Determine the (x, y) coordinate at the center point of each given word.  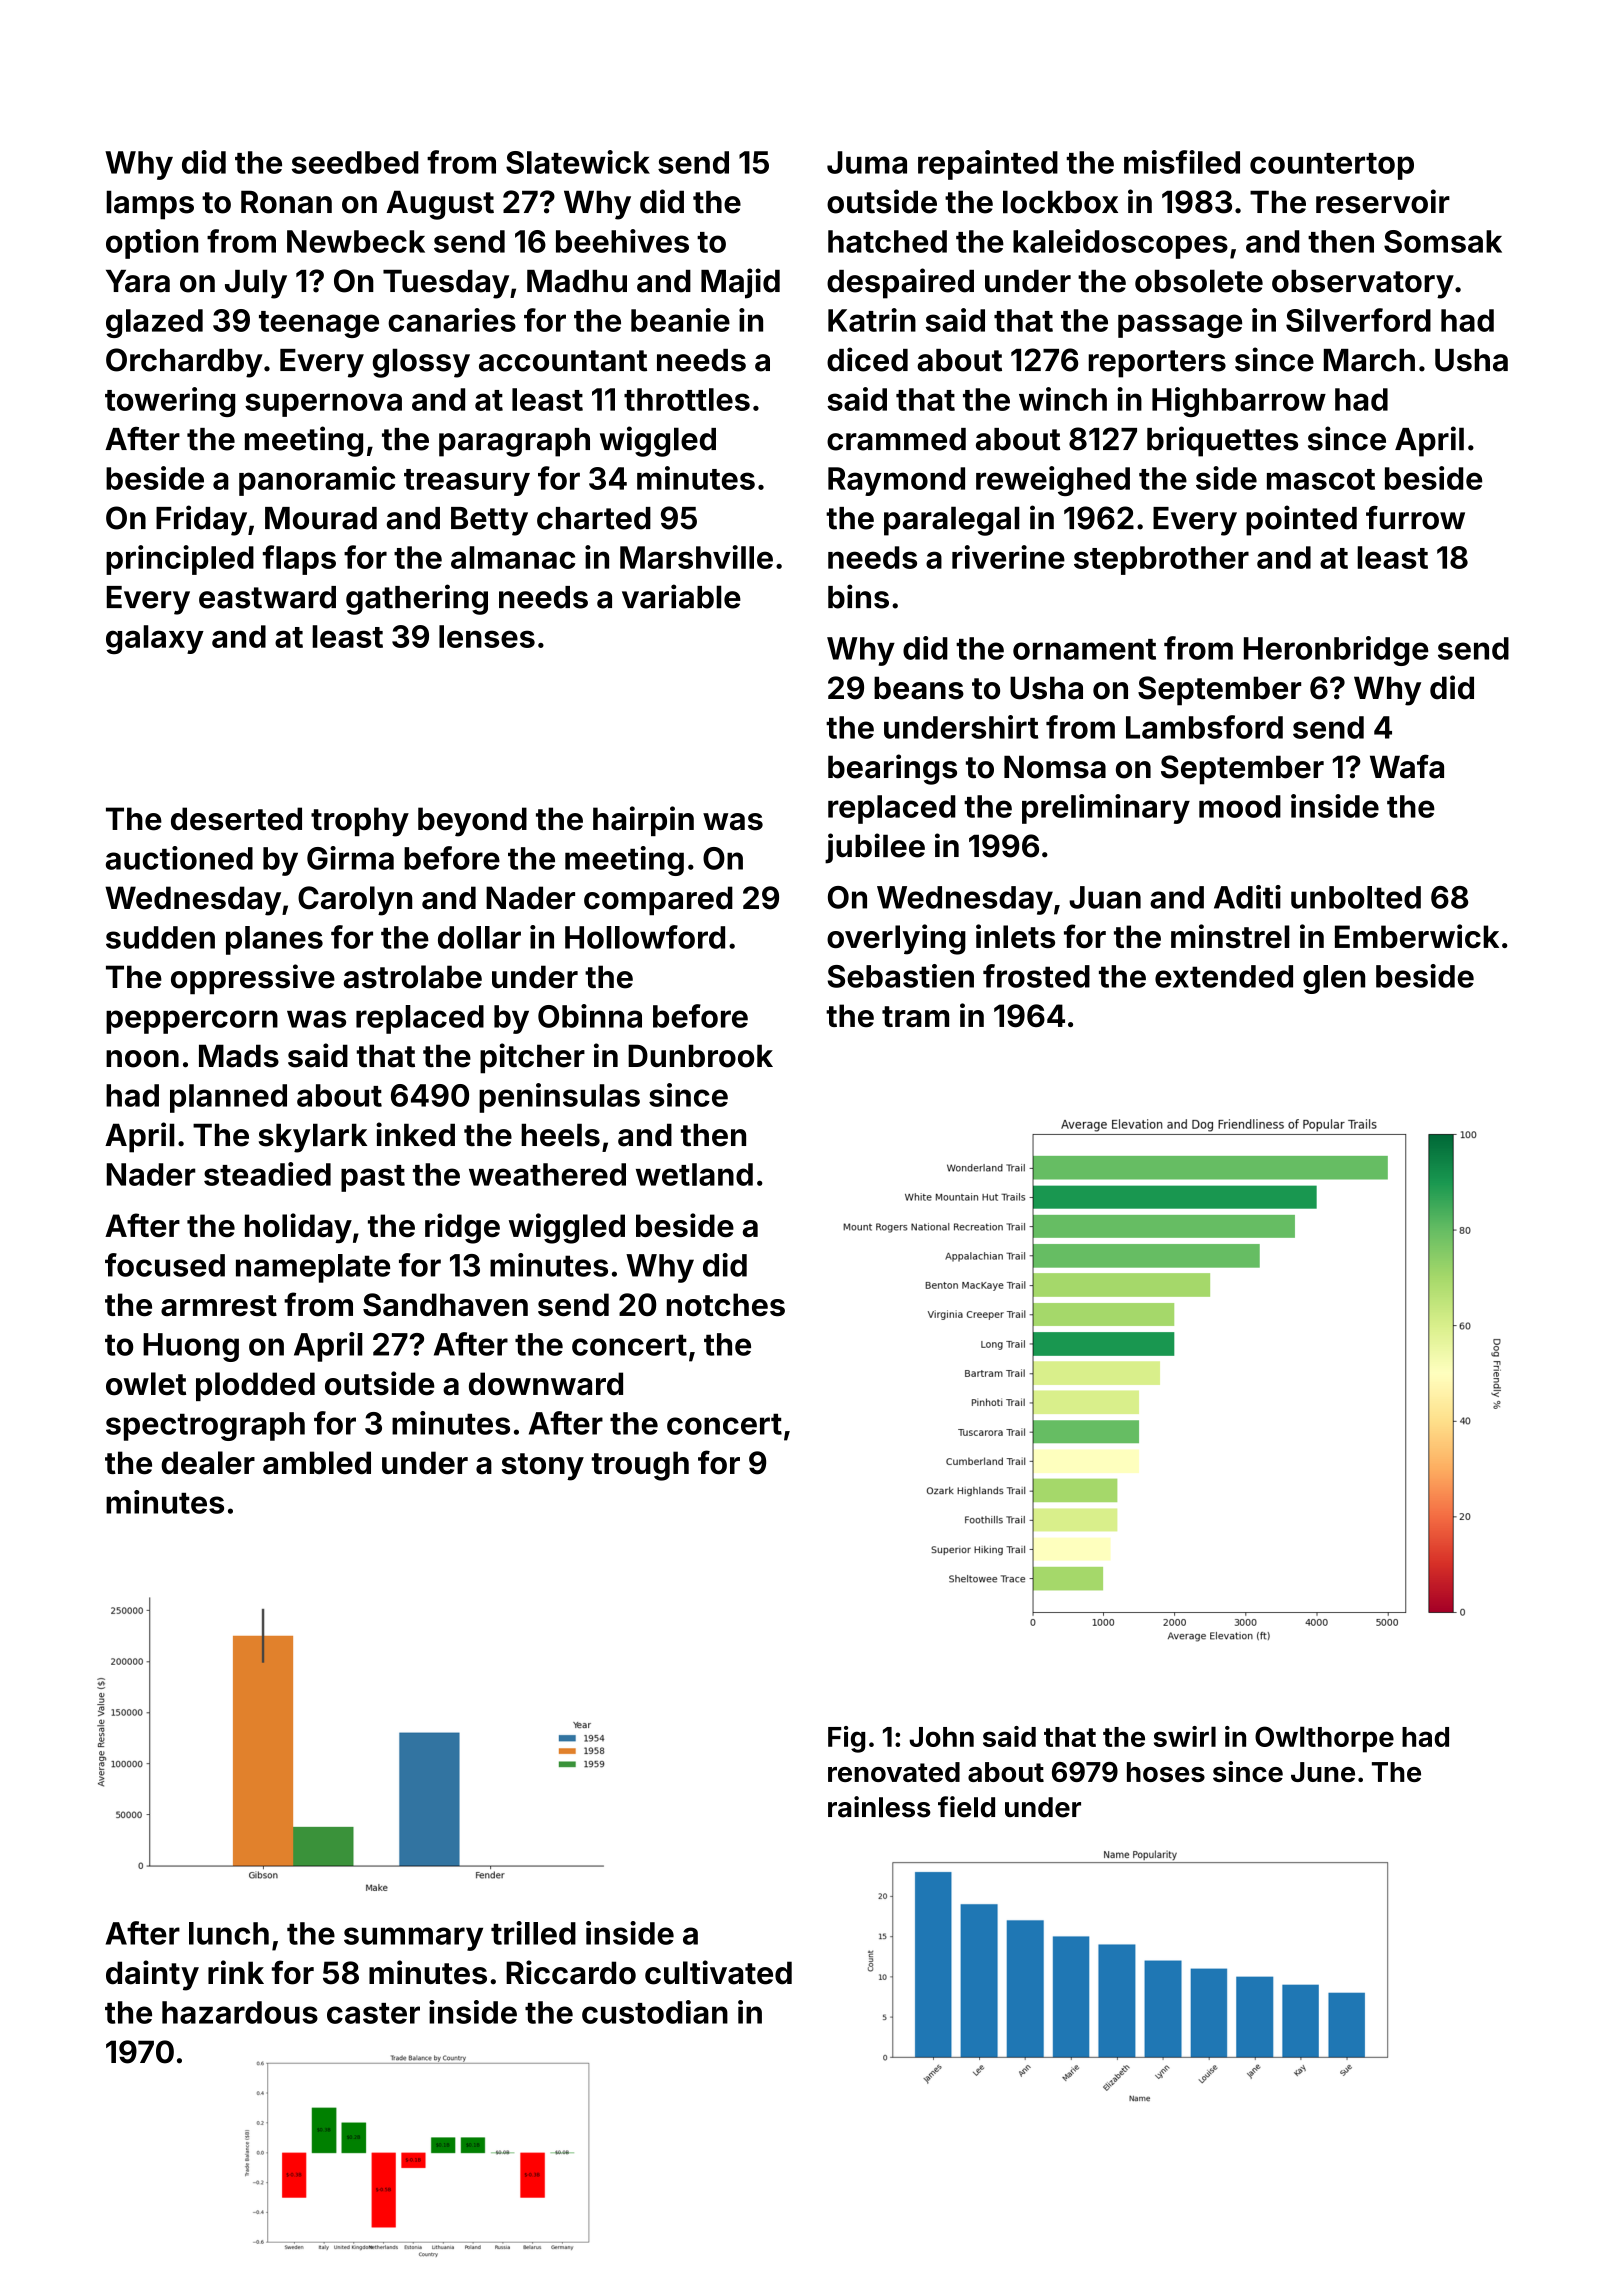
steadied (267, 1174)
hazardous (240, 2012)
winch (1063, 399)
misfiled (1182, 162)
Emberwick (1417, 936)
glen (1334, 979)
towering (170, 402)
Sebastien (901, 976)
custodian (655, 2012)
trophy (360, 822)
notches (726, 1305)
